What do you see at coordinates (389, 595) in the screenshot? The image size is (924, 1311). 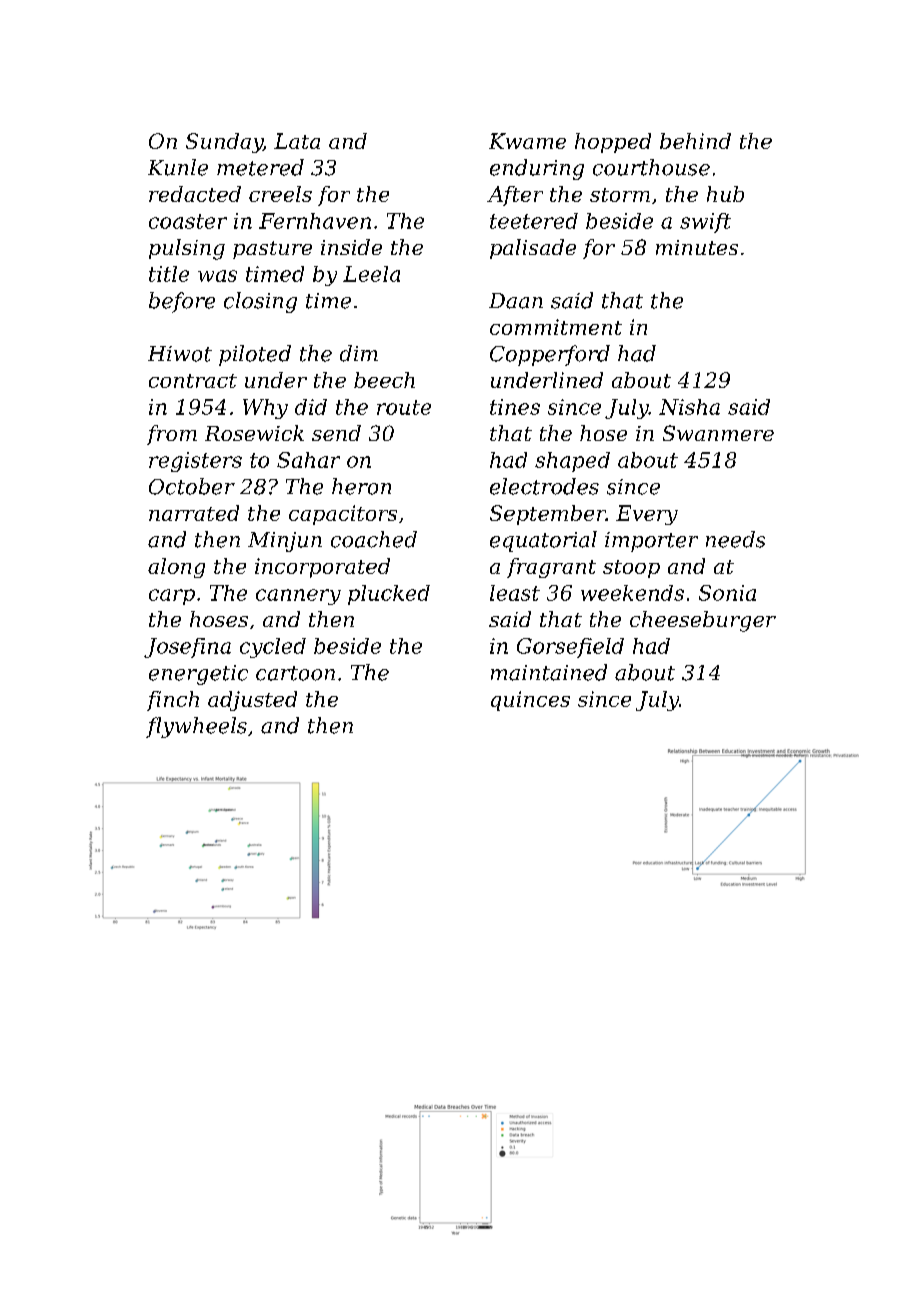 I see `plucked` at bounding box center [389, 595].
